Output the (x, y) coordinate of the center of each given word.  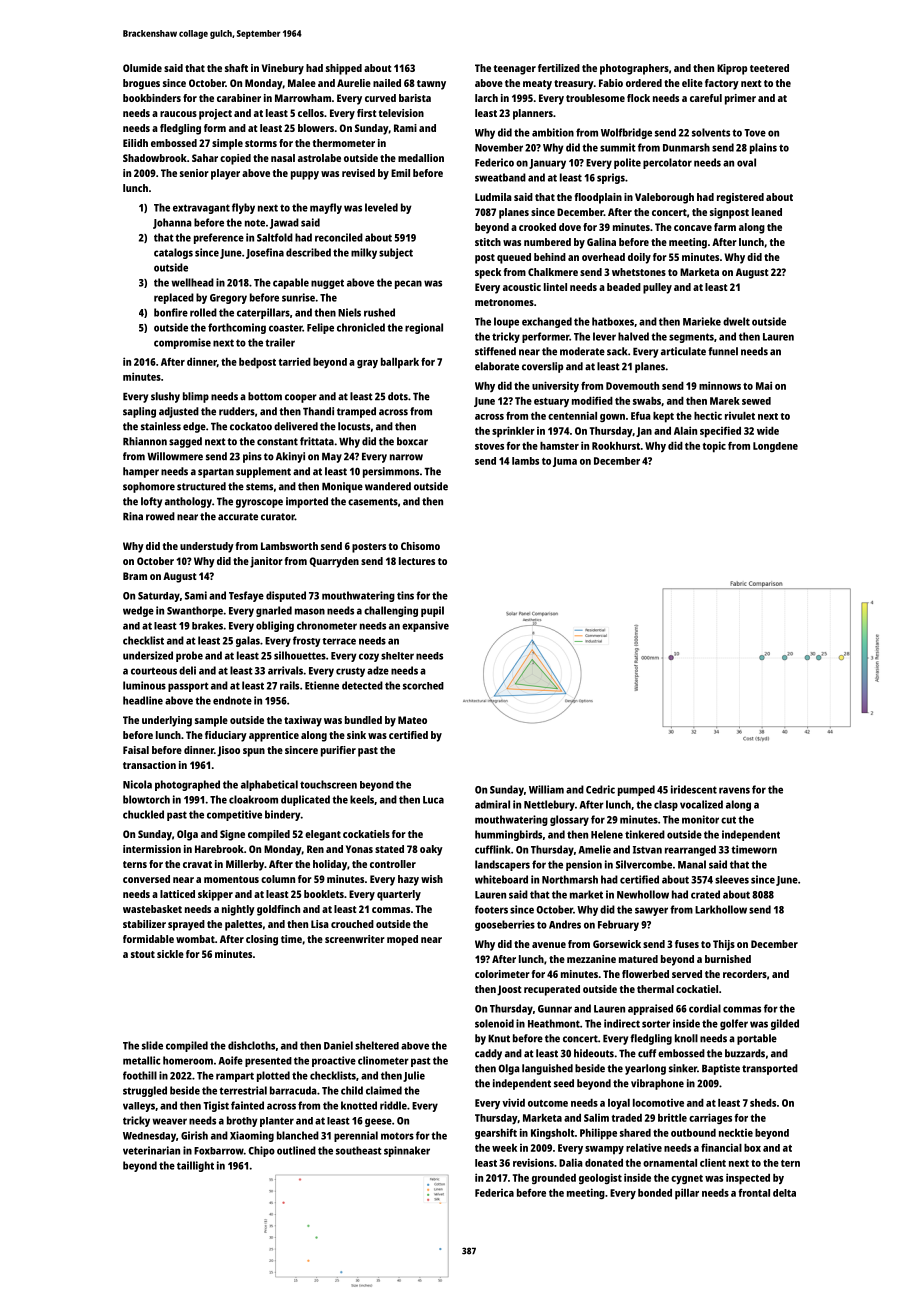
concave (693, 228)
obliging (275, 626)
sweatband (500, 177)
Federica (494, 1193)
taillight (195, 1166)
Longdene (775, 447)
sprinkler (513, 432)
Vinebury (283, 69)
